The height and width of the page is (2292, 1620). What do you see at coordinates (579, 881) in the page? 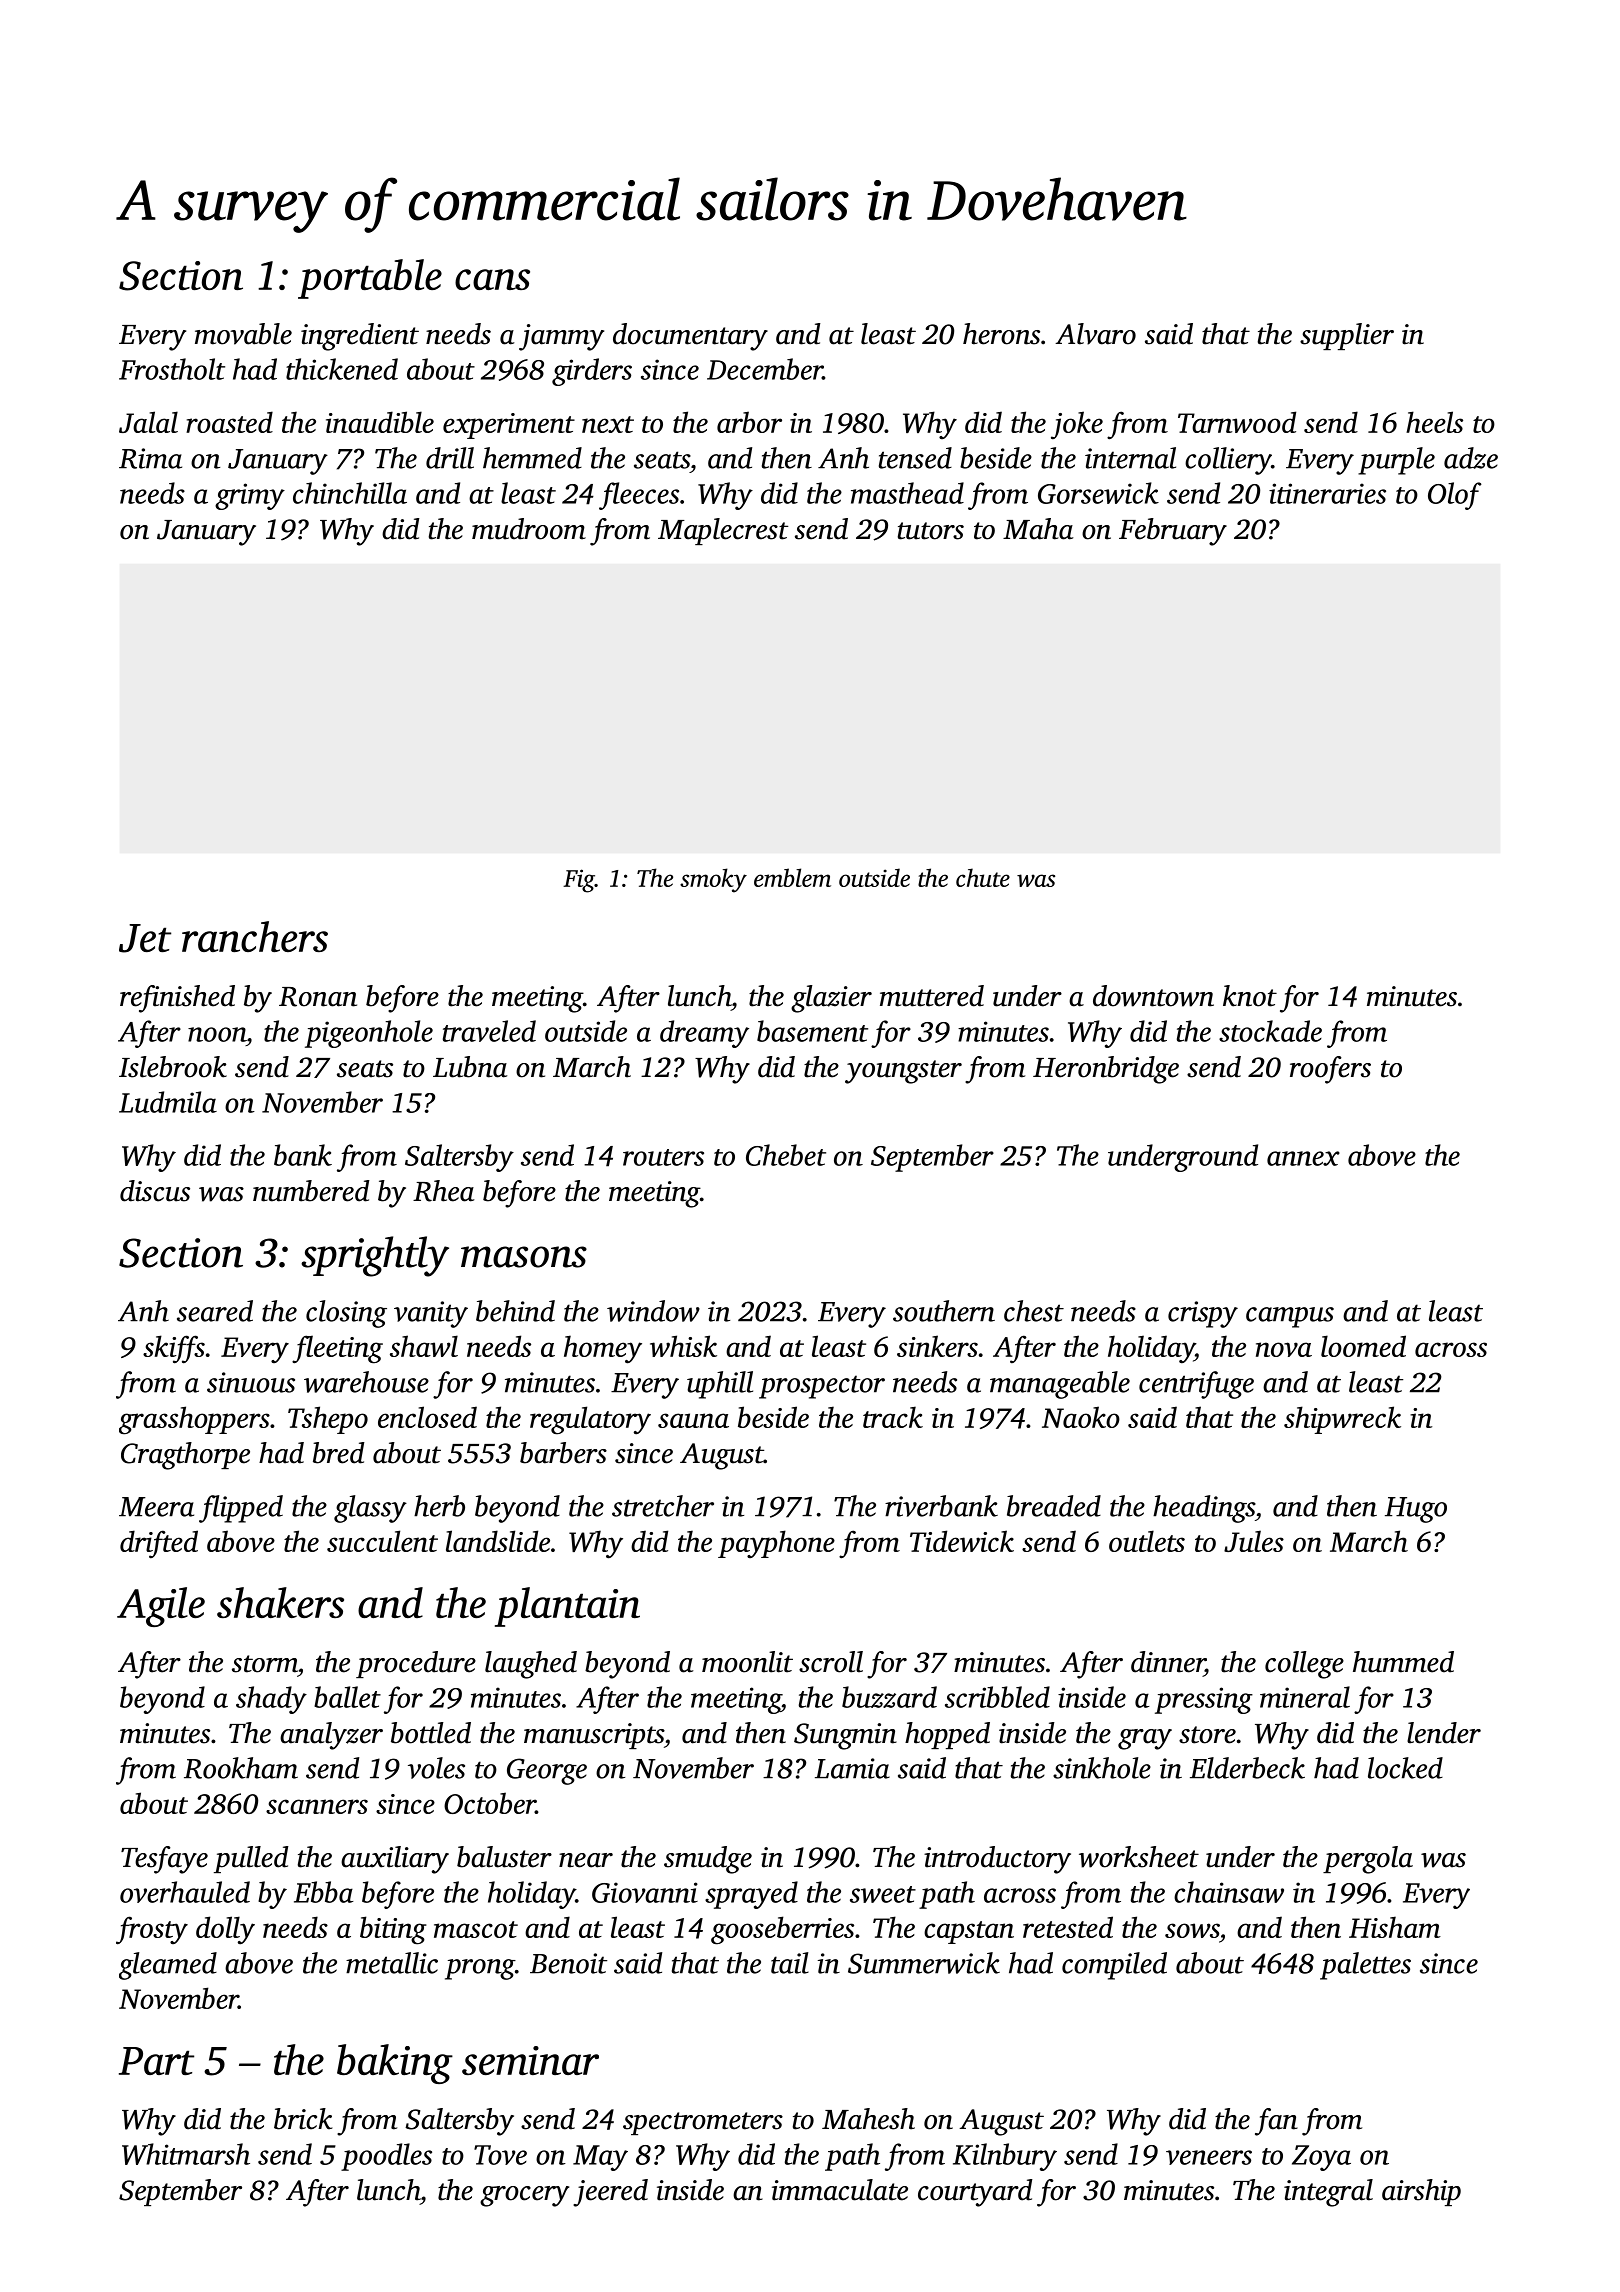
I see `Fig` at bounding box center [579, 881].
